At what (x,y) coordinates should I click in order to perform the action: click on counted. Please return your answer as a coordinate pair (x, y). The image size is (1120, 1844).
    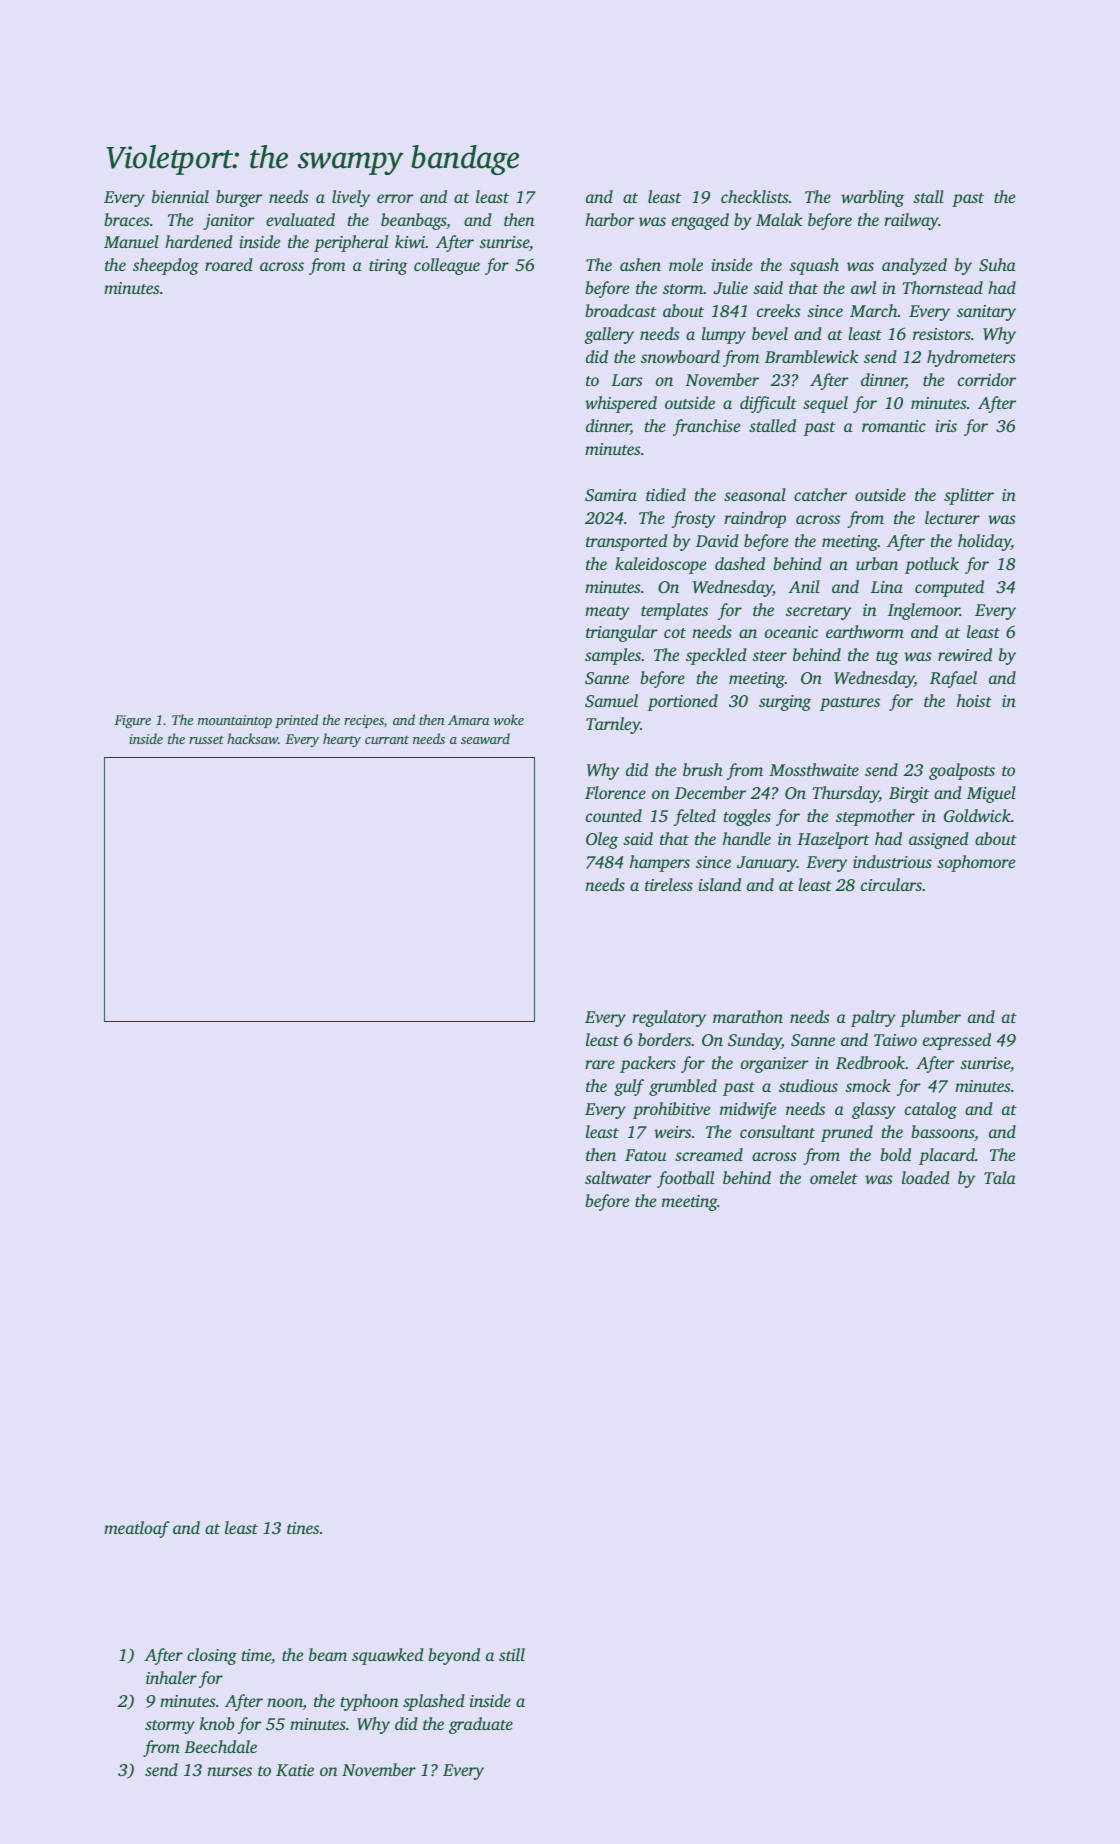
    Looking at the image, I should click on (614, 815).
